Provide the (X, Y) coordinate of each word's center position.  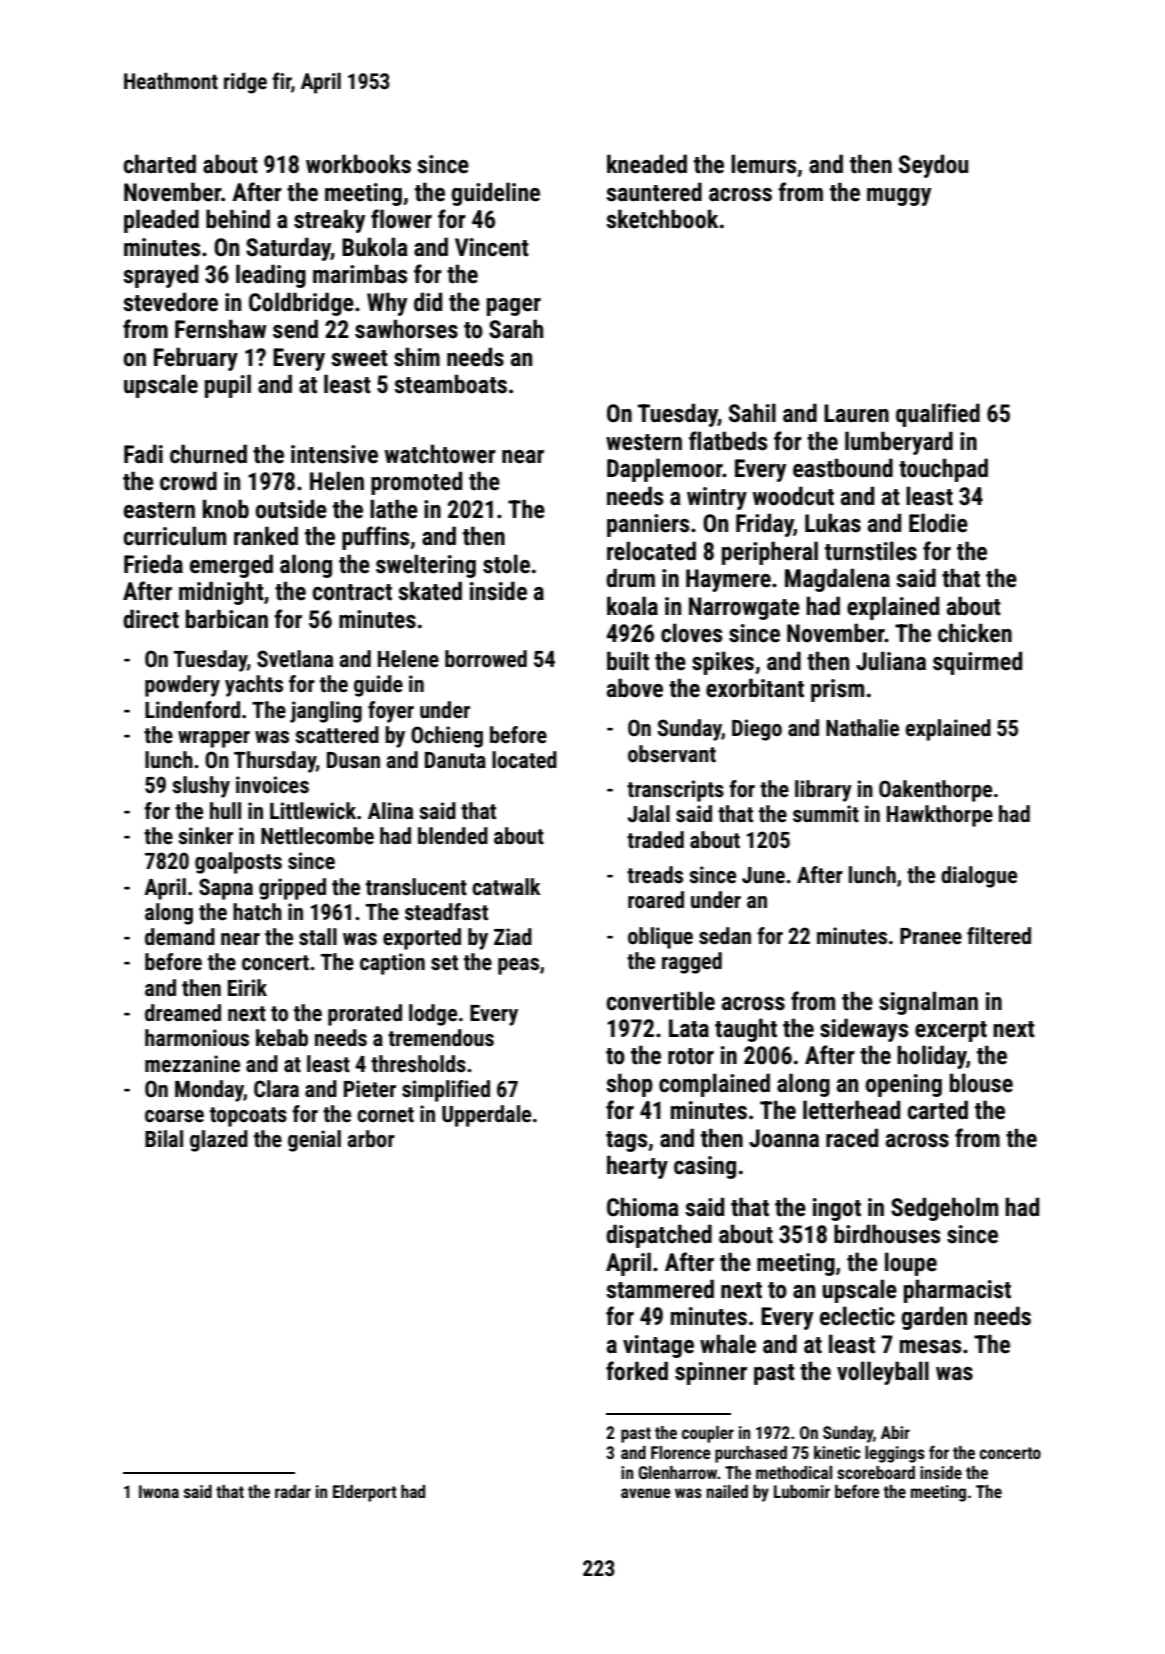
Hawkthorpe (940, 816)
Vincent (492, 247)
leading (271, 276)
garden (934, 1318)
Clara (276, 1089)
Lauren (856, 413)
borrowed (486, 659)
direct (151, 619)
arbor (371, 1139)
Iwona (159, 1491)
